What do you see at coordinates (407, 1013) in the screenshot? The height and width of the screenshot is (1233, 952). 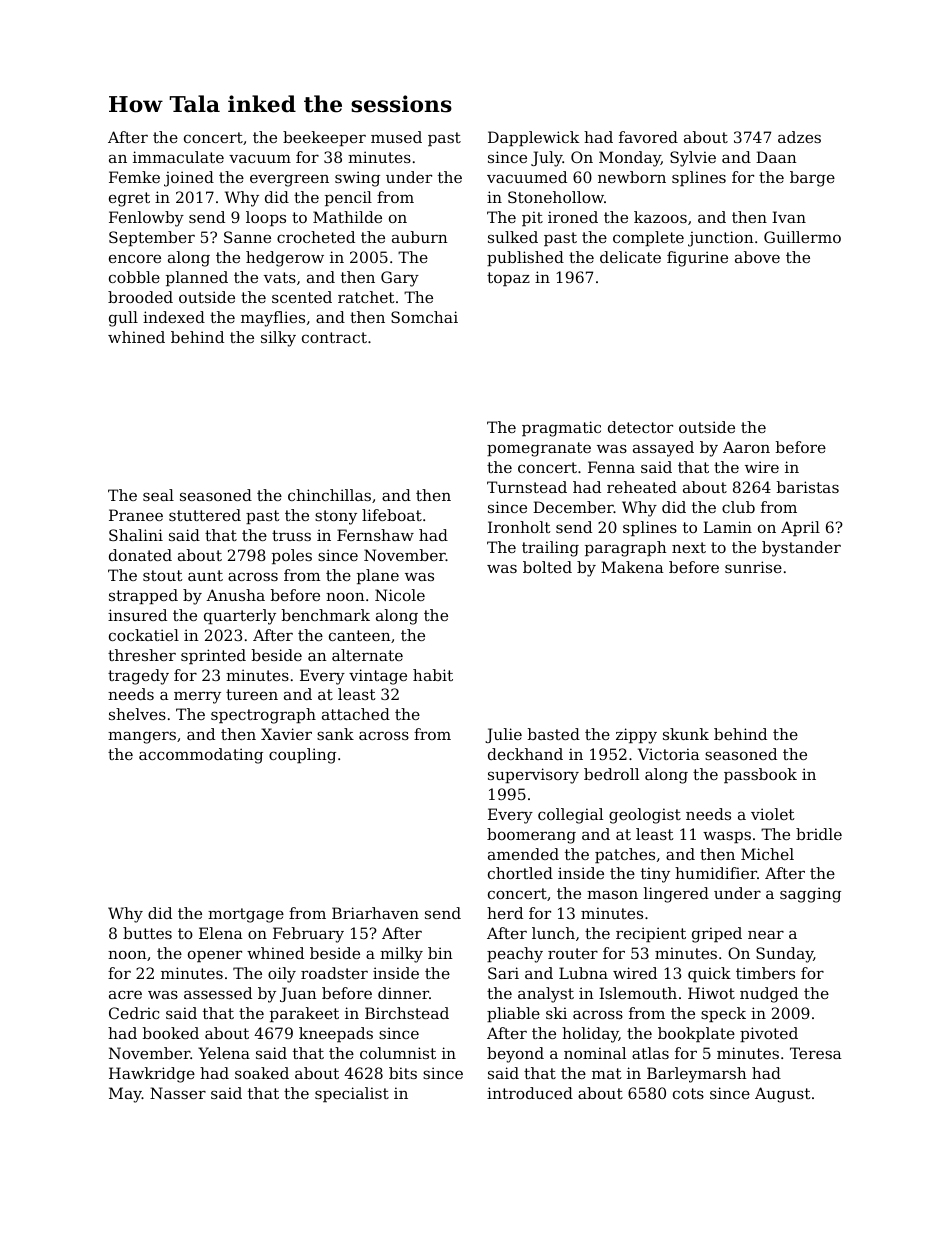 I see `Birchstead` at bounding box center [407, 1013].
